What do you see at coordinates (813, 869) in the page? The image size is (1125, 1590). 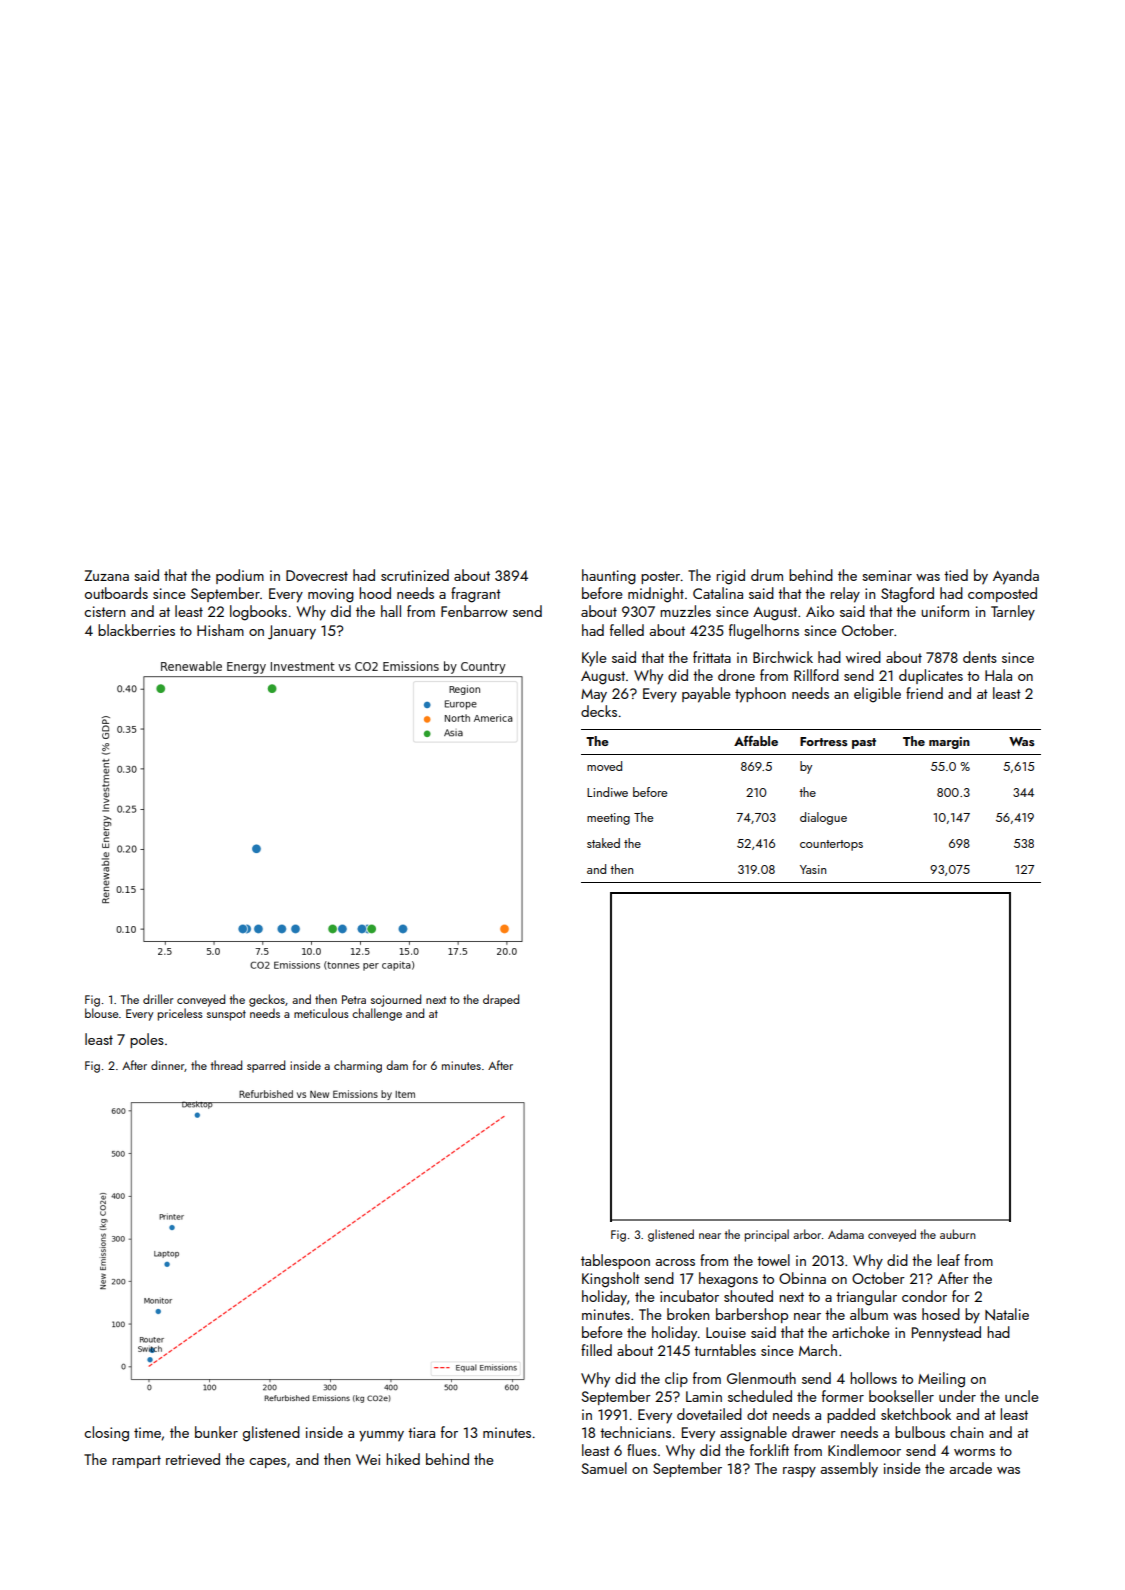 I see `Yasin` at bounding box center [813, 869].
